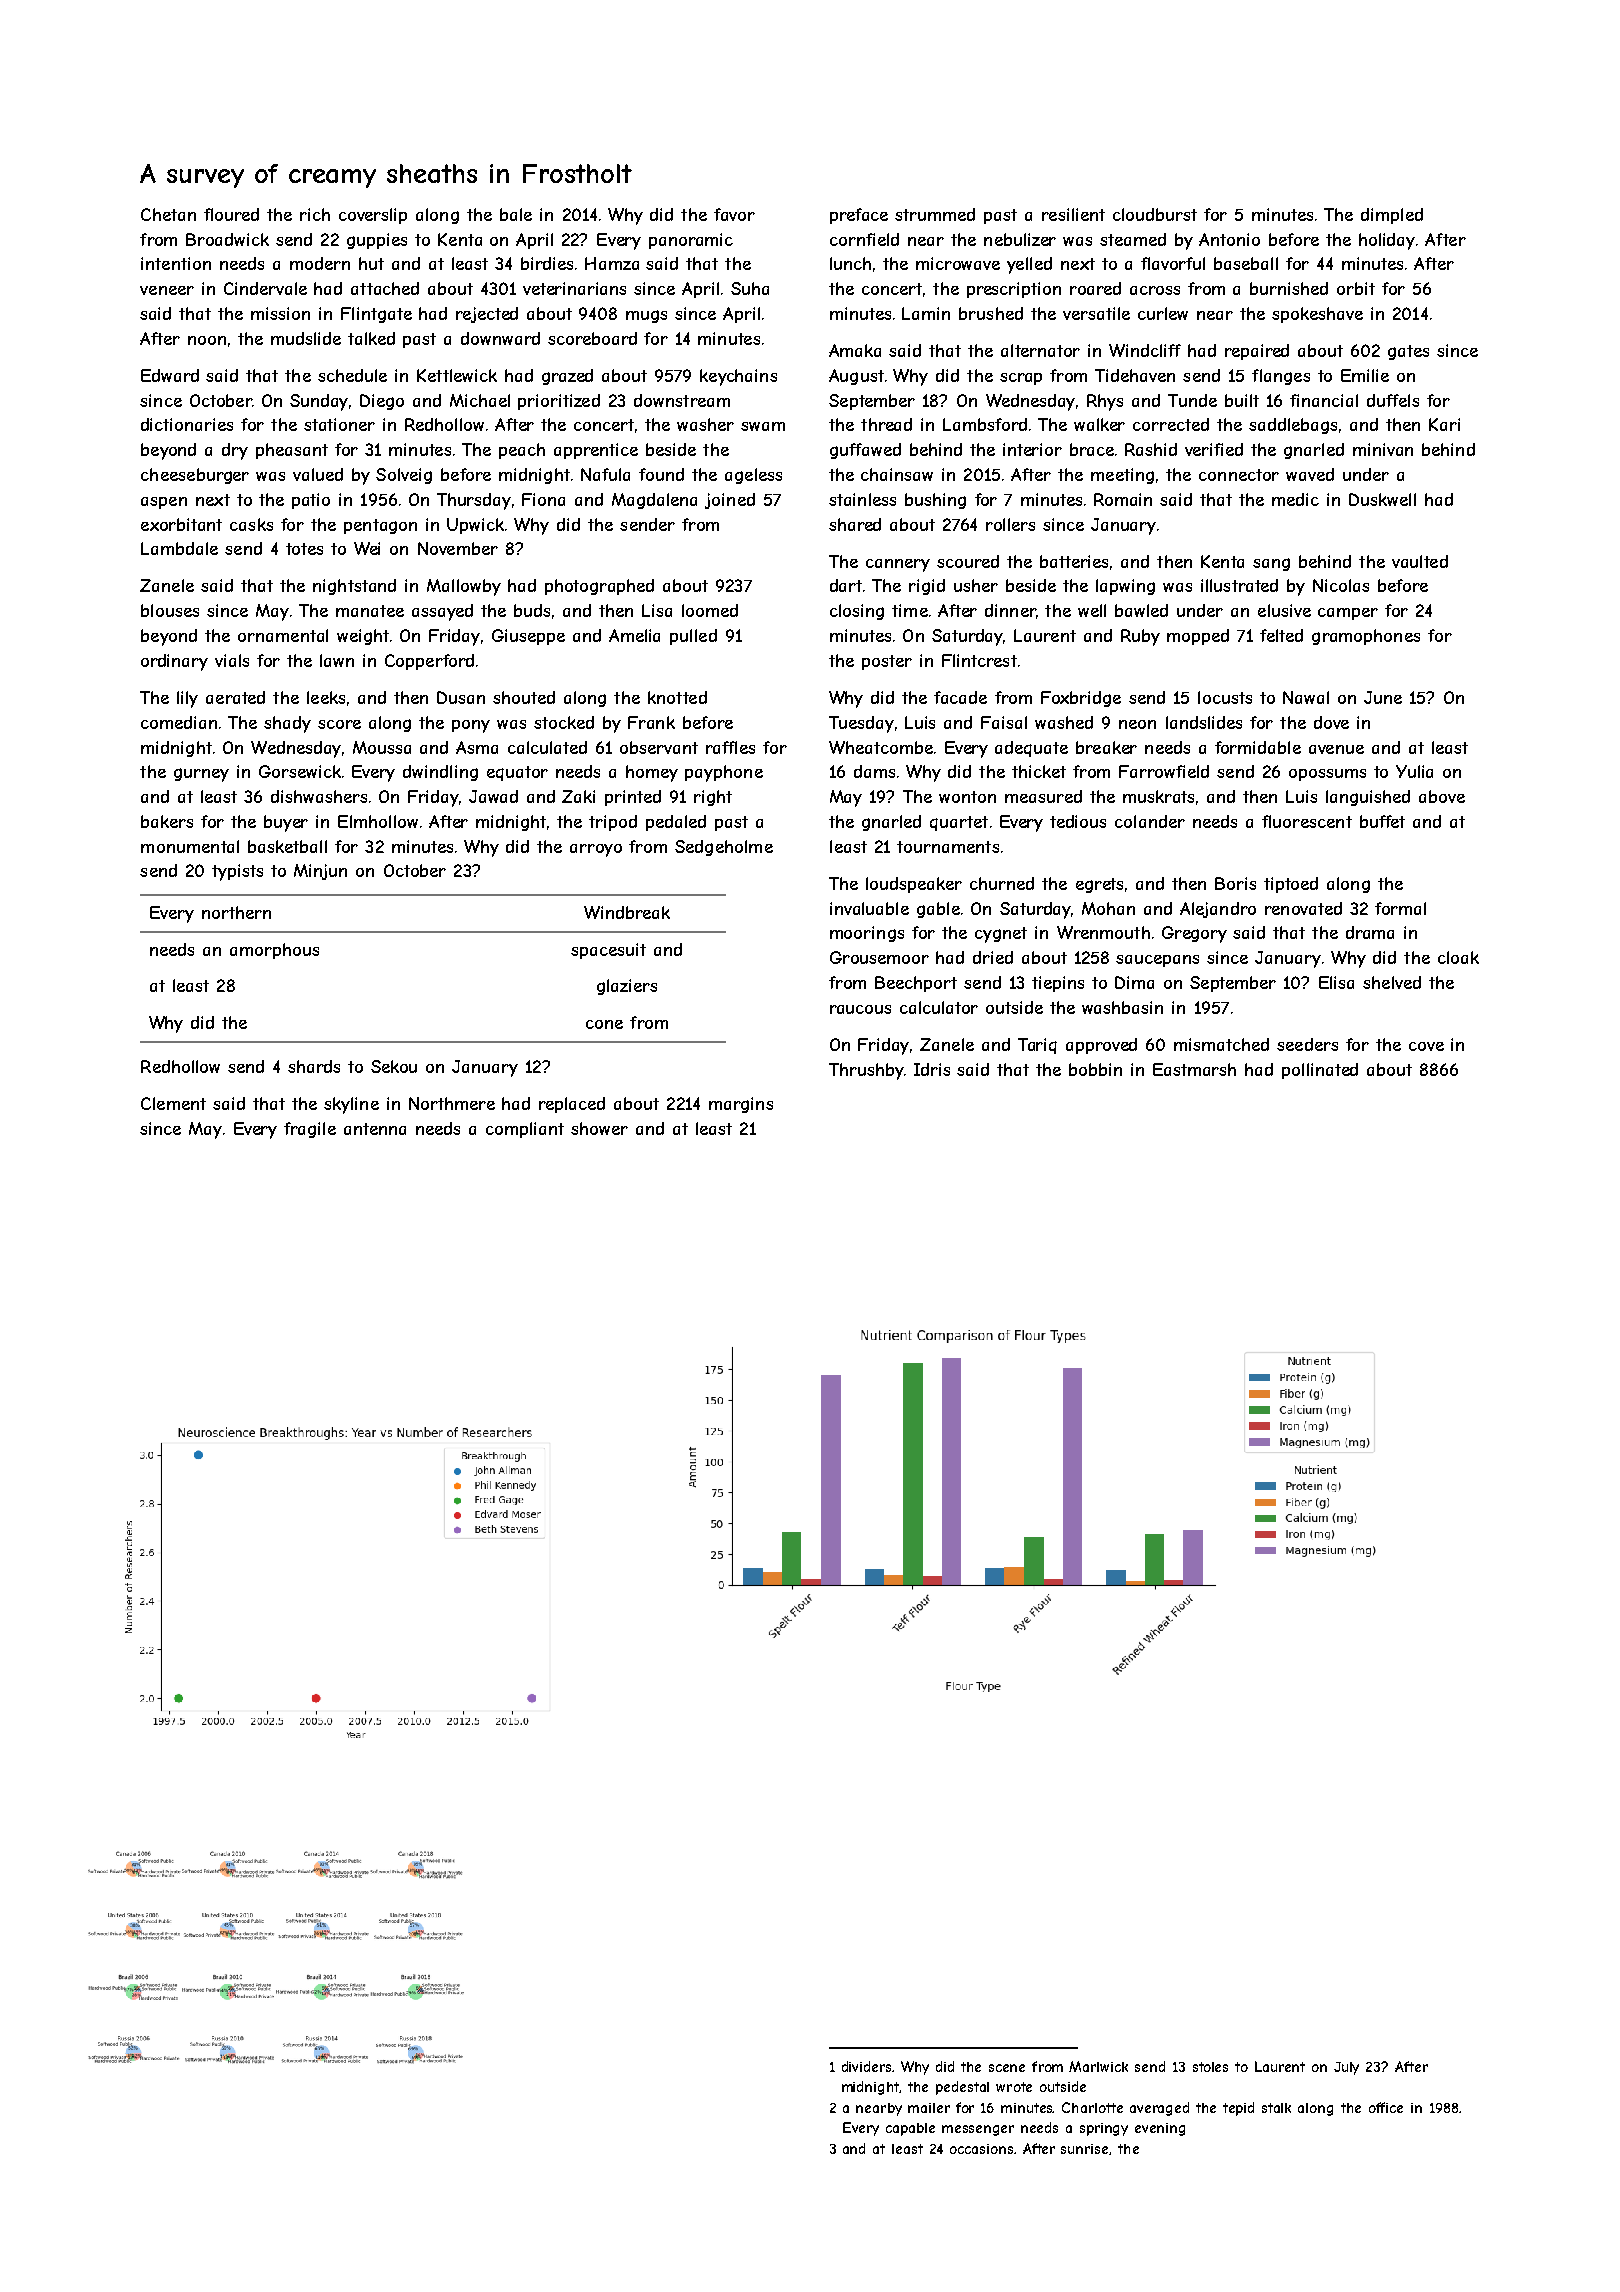 This page has width=1620, height=2292. What do you see at coordinates (1210, 2067) in the page?
I see `stoles` at bounding box center [1210, 2067].
